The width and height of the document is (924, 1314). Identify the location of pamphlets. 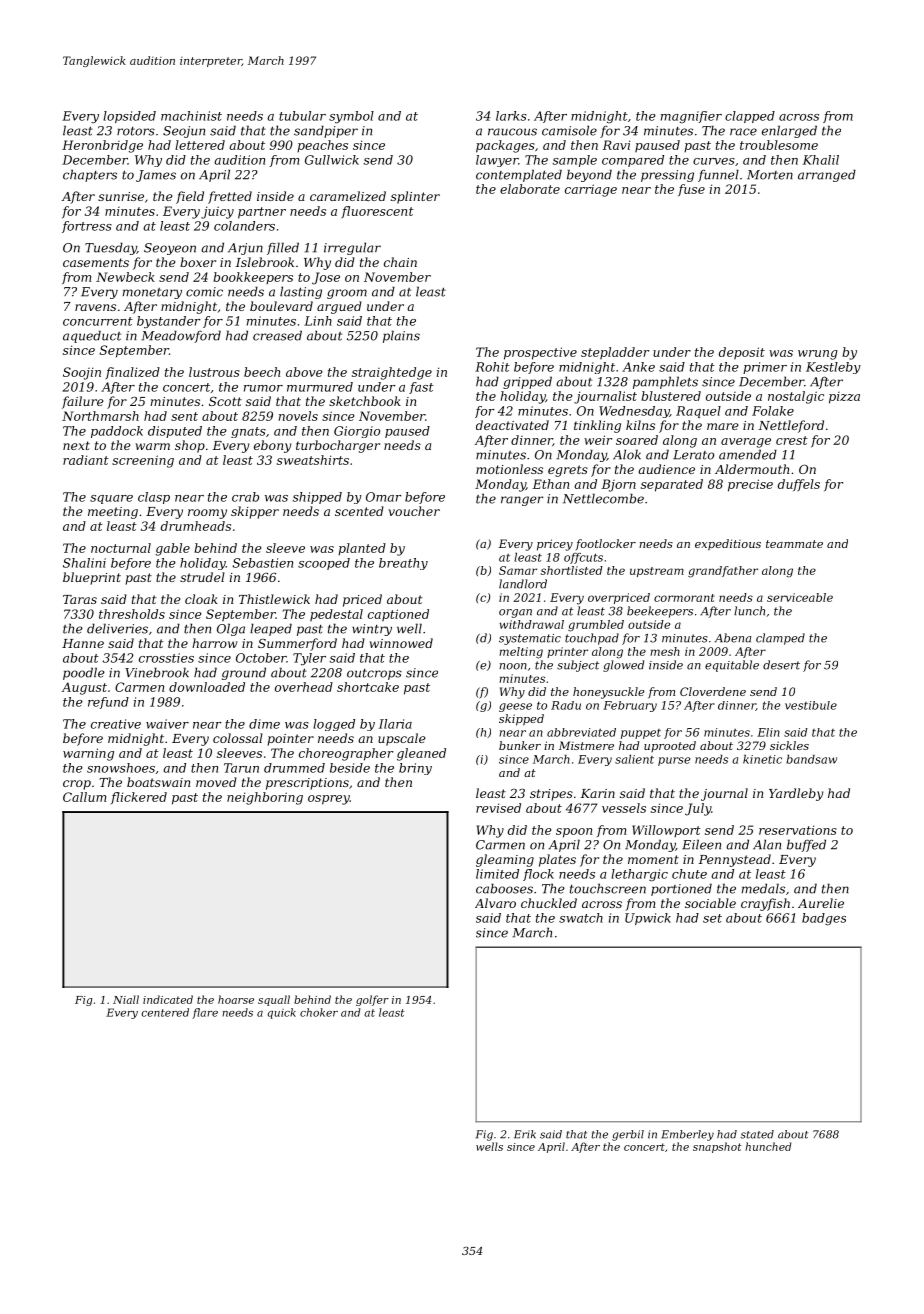
(665, 382).
